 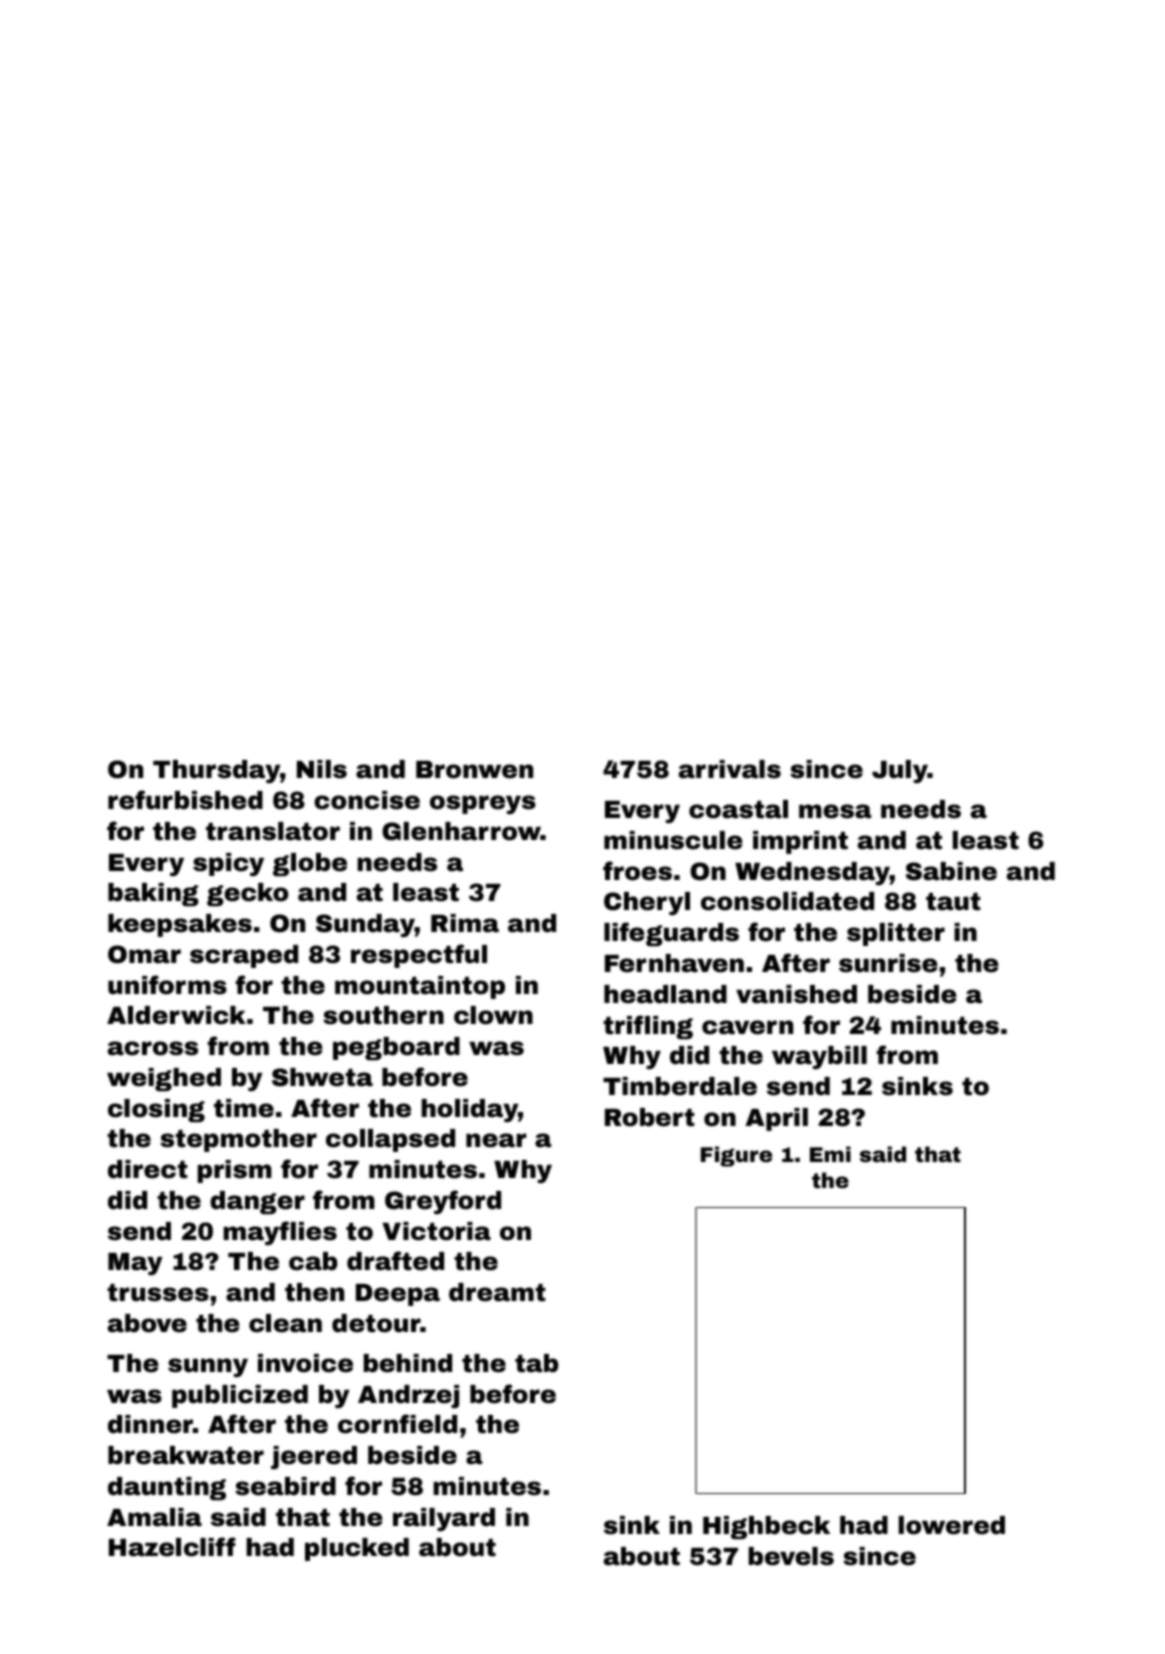 I want to click on pegboard, so click(x=396, y=1049).
